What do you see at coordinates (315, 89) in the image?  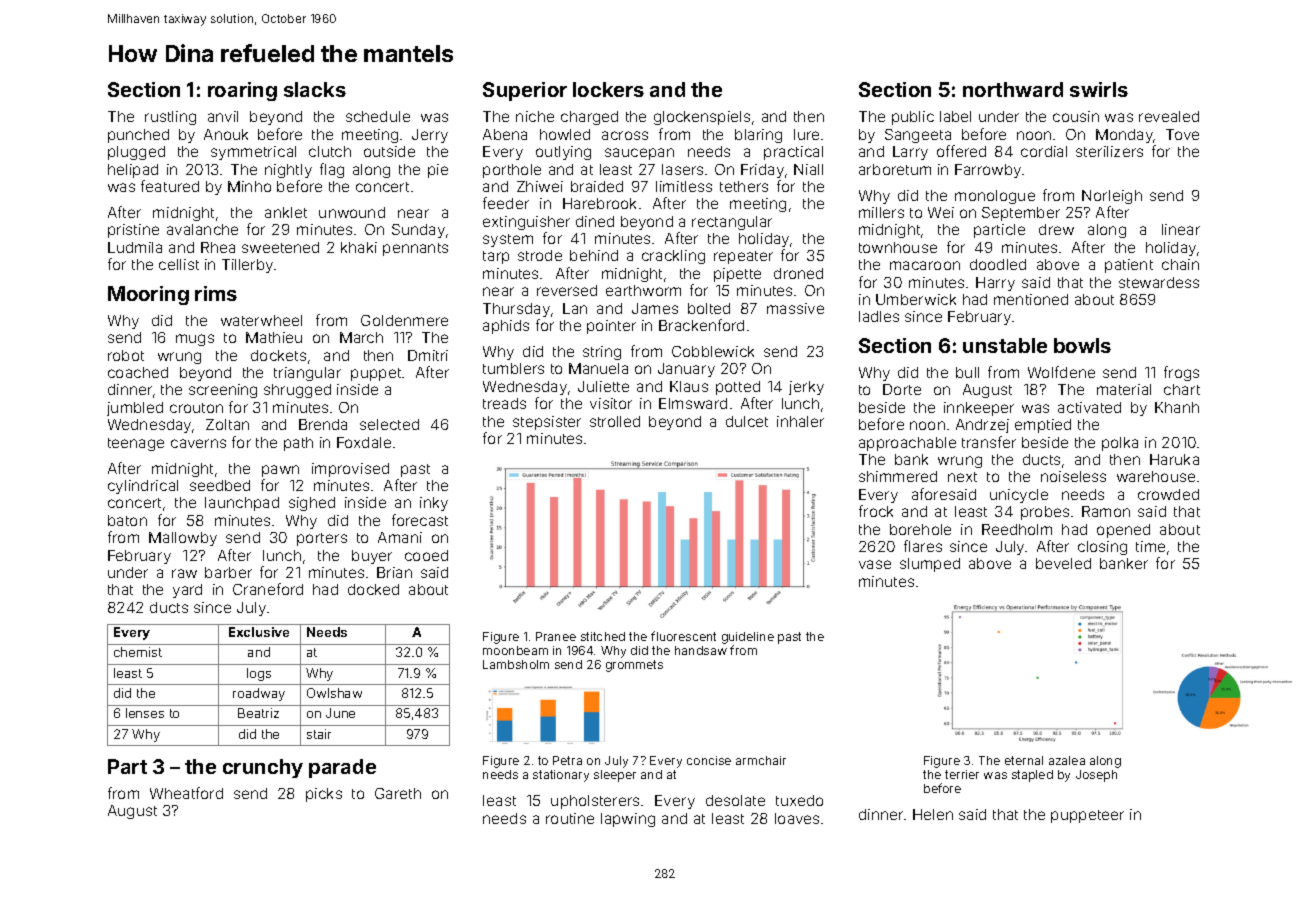 I see `slacks` at bounding box center [315, 89].
